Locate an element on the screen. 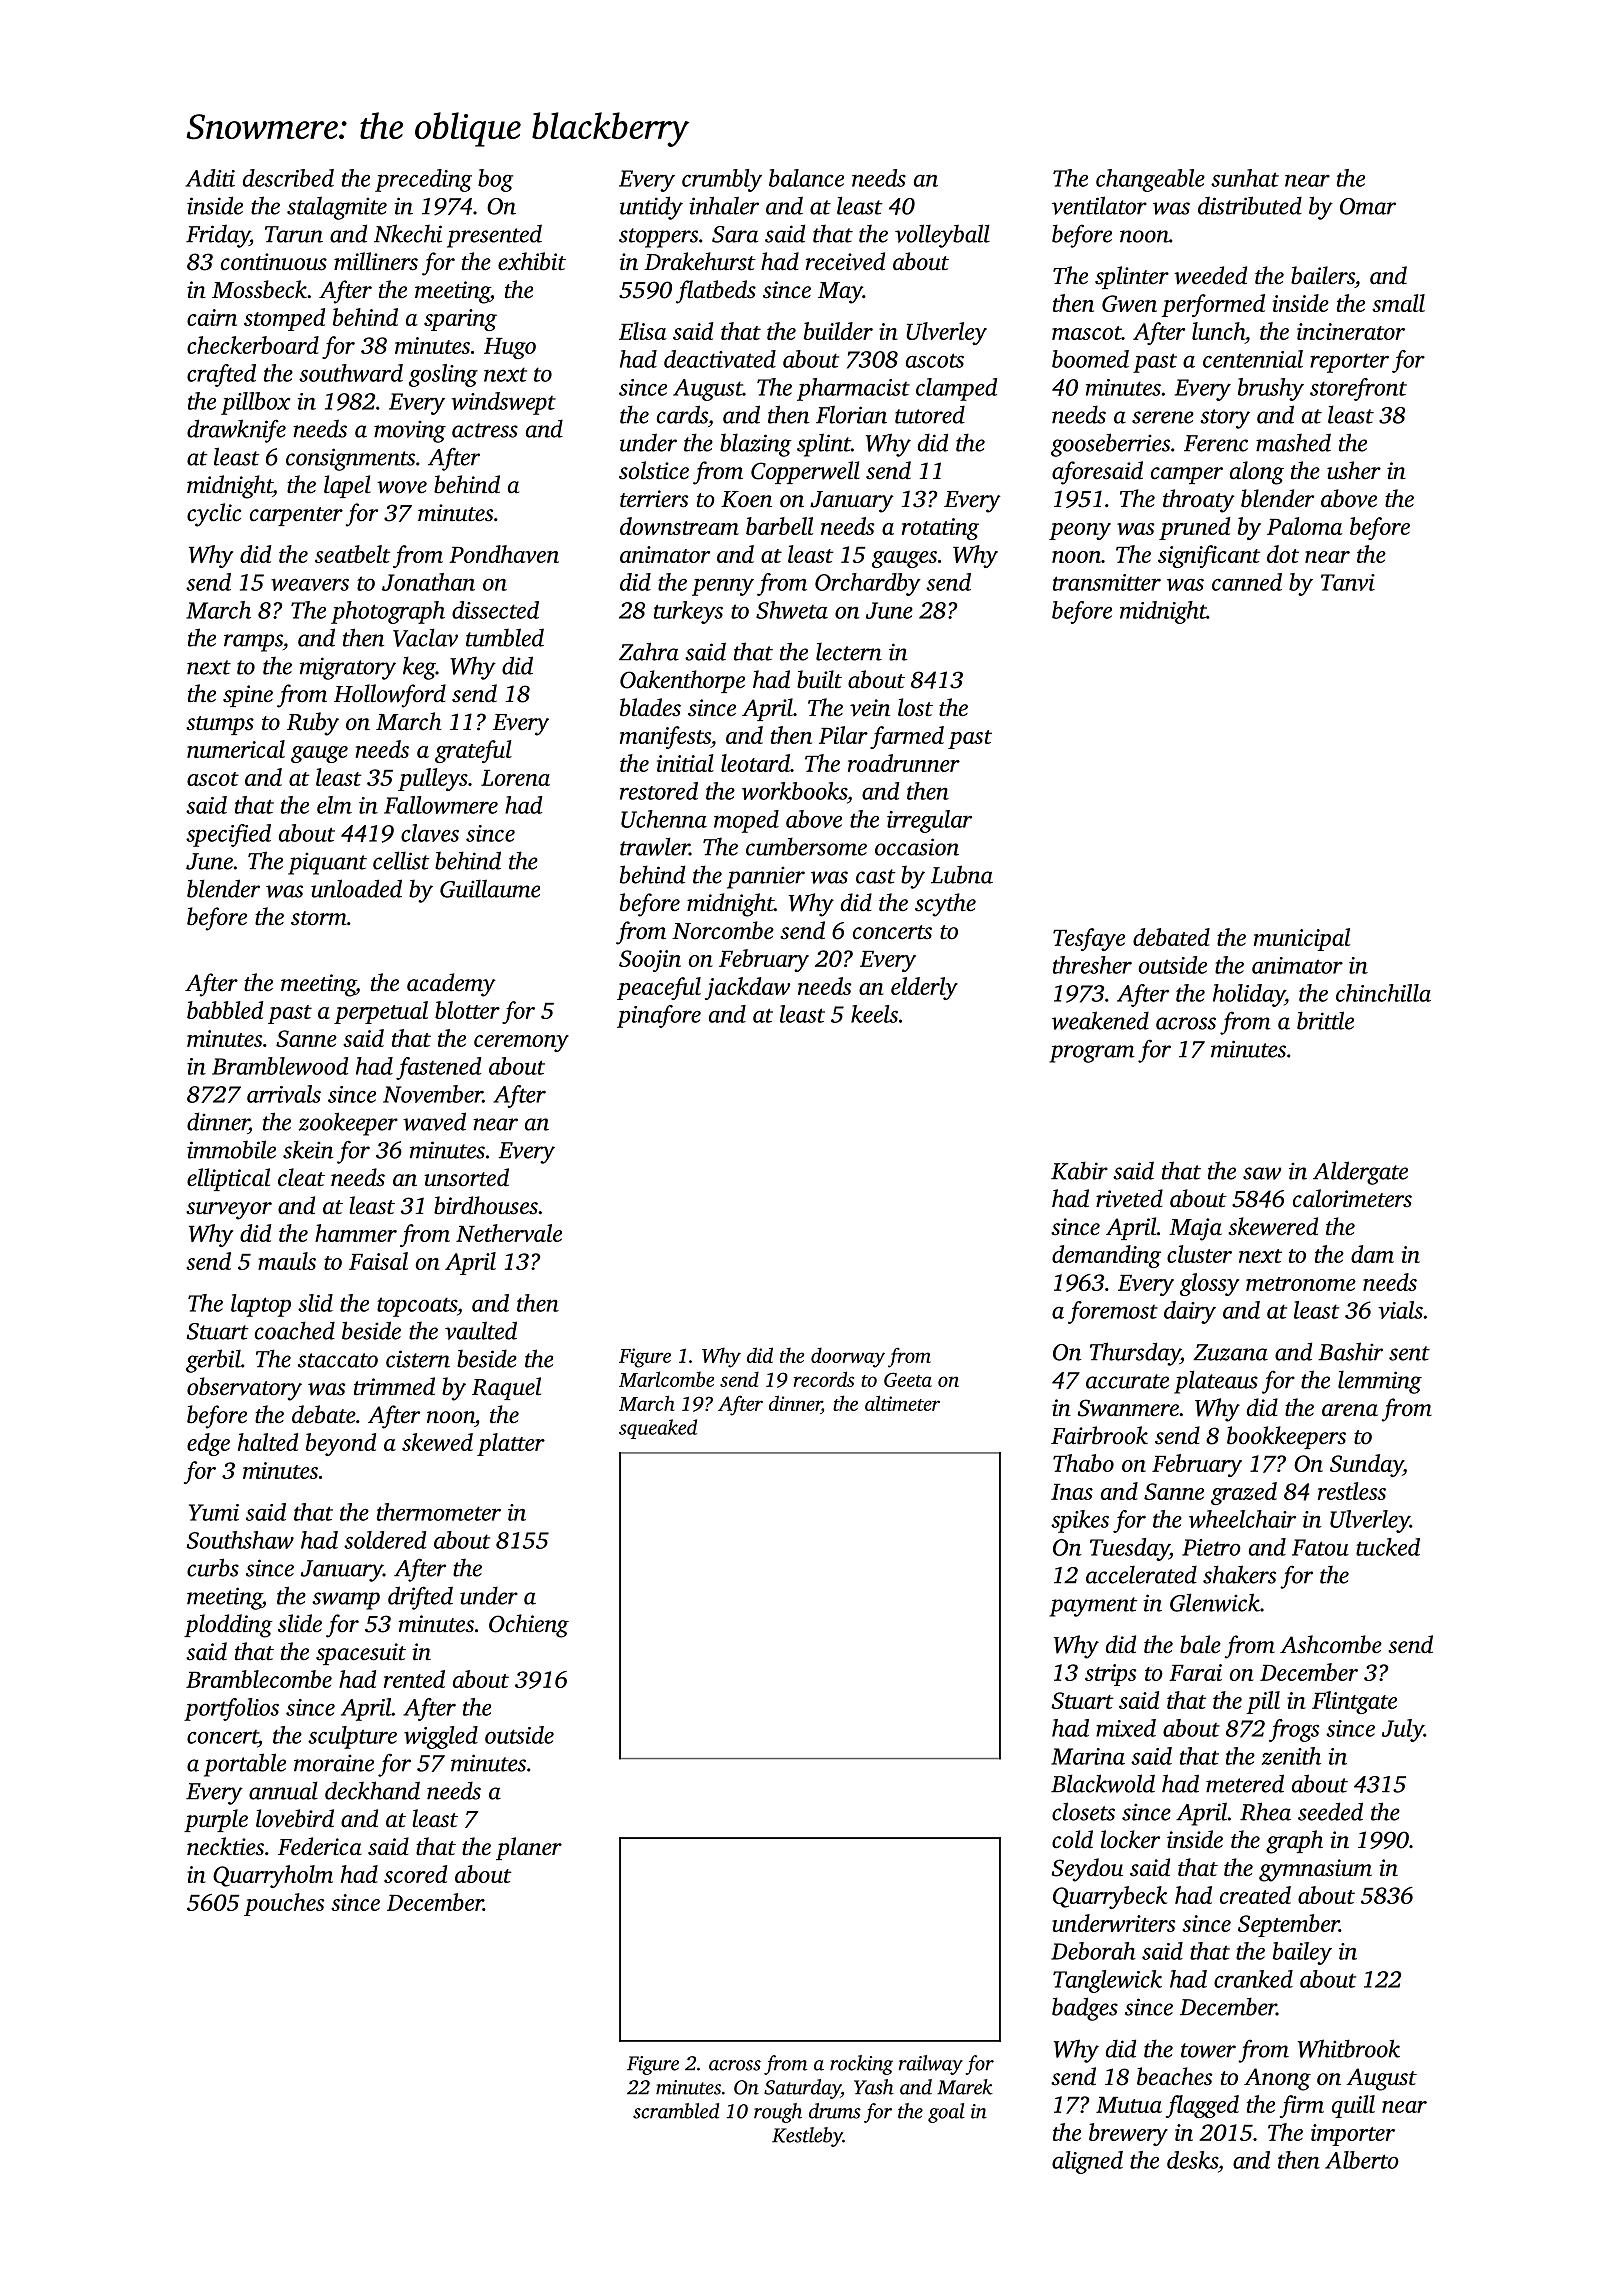 This screenshot has width=1620, height=2292. scrambled is located at coordinates (676, 2111).
